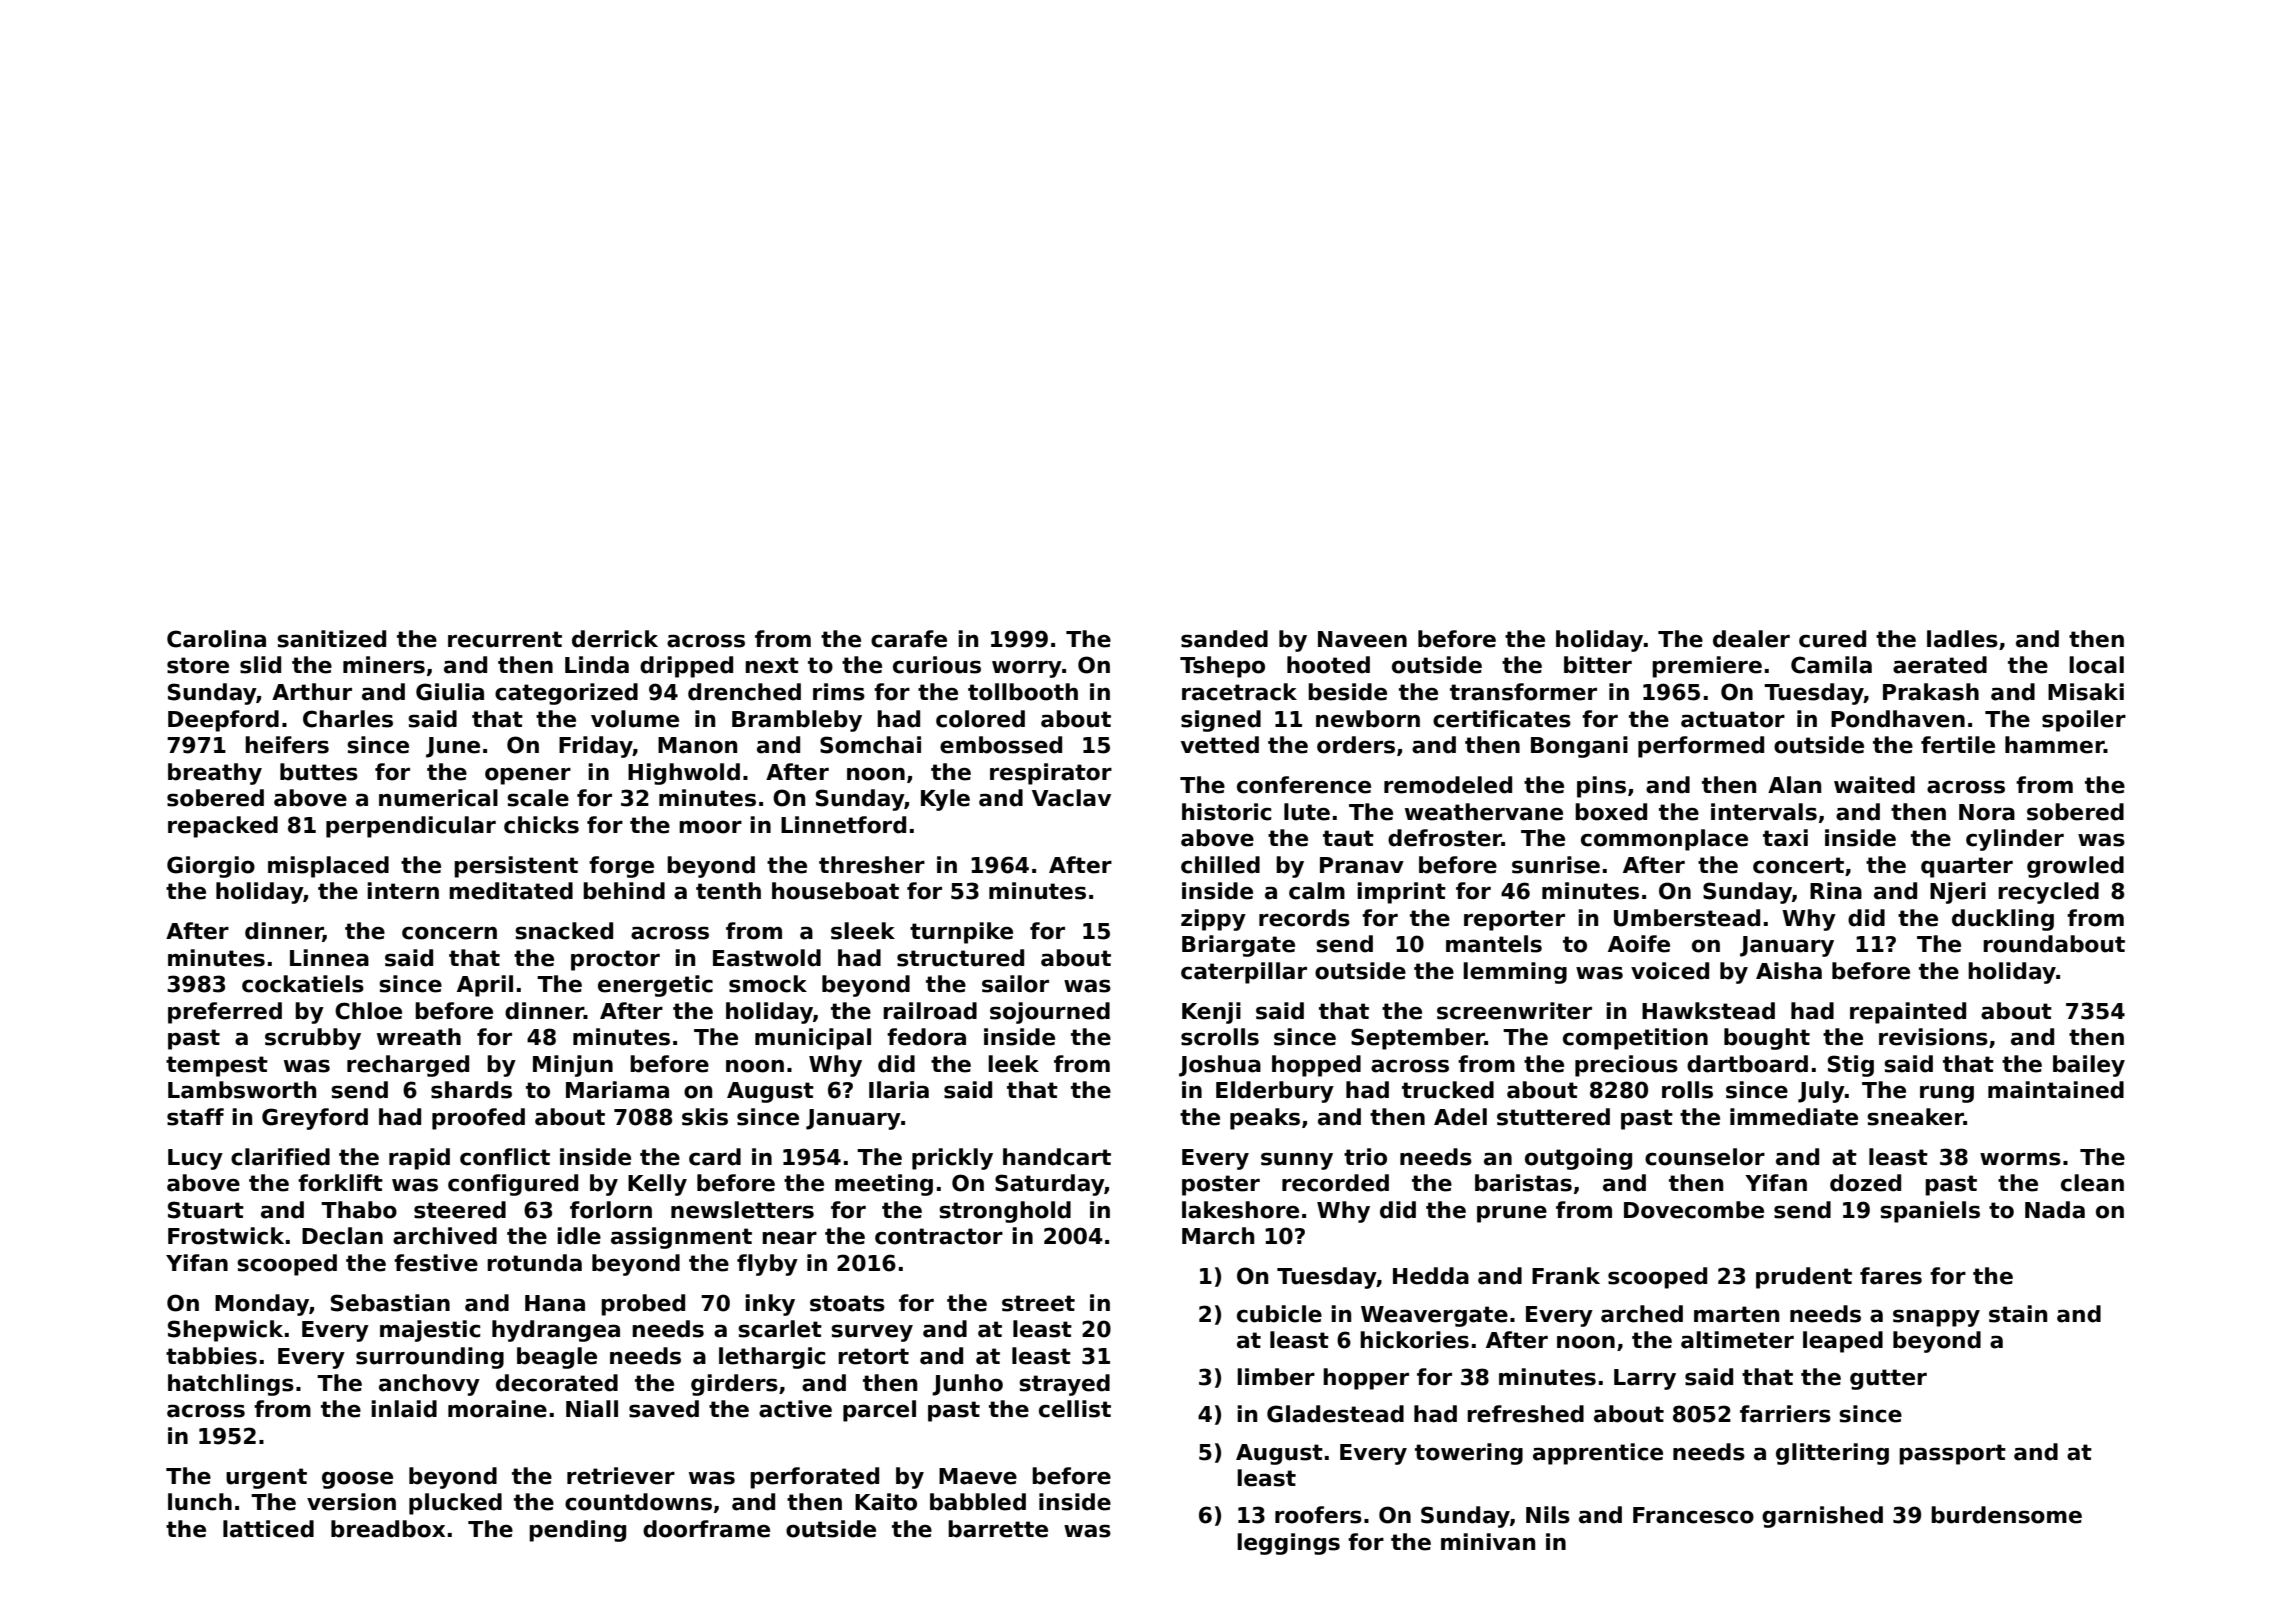 The width and height of the image is (2292, 1620). I want to click on minivan, so click(1488, 1542).
